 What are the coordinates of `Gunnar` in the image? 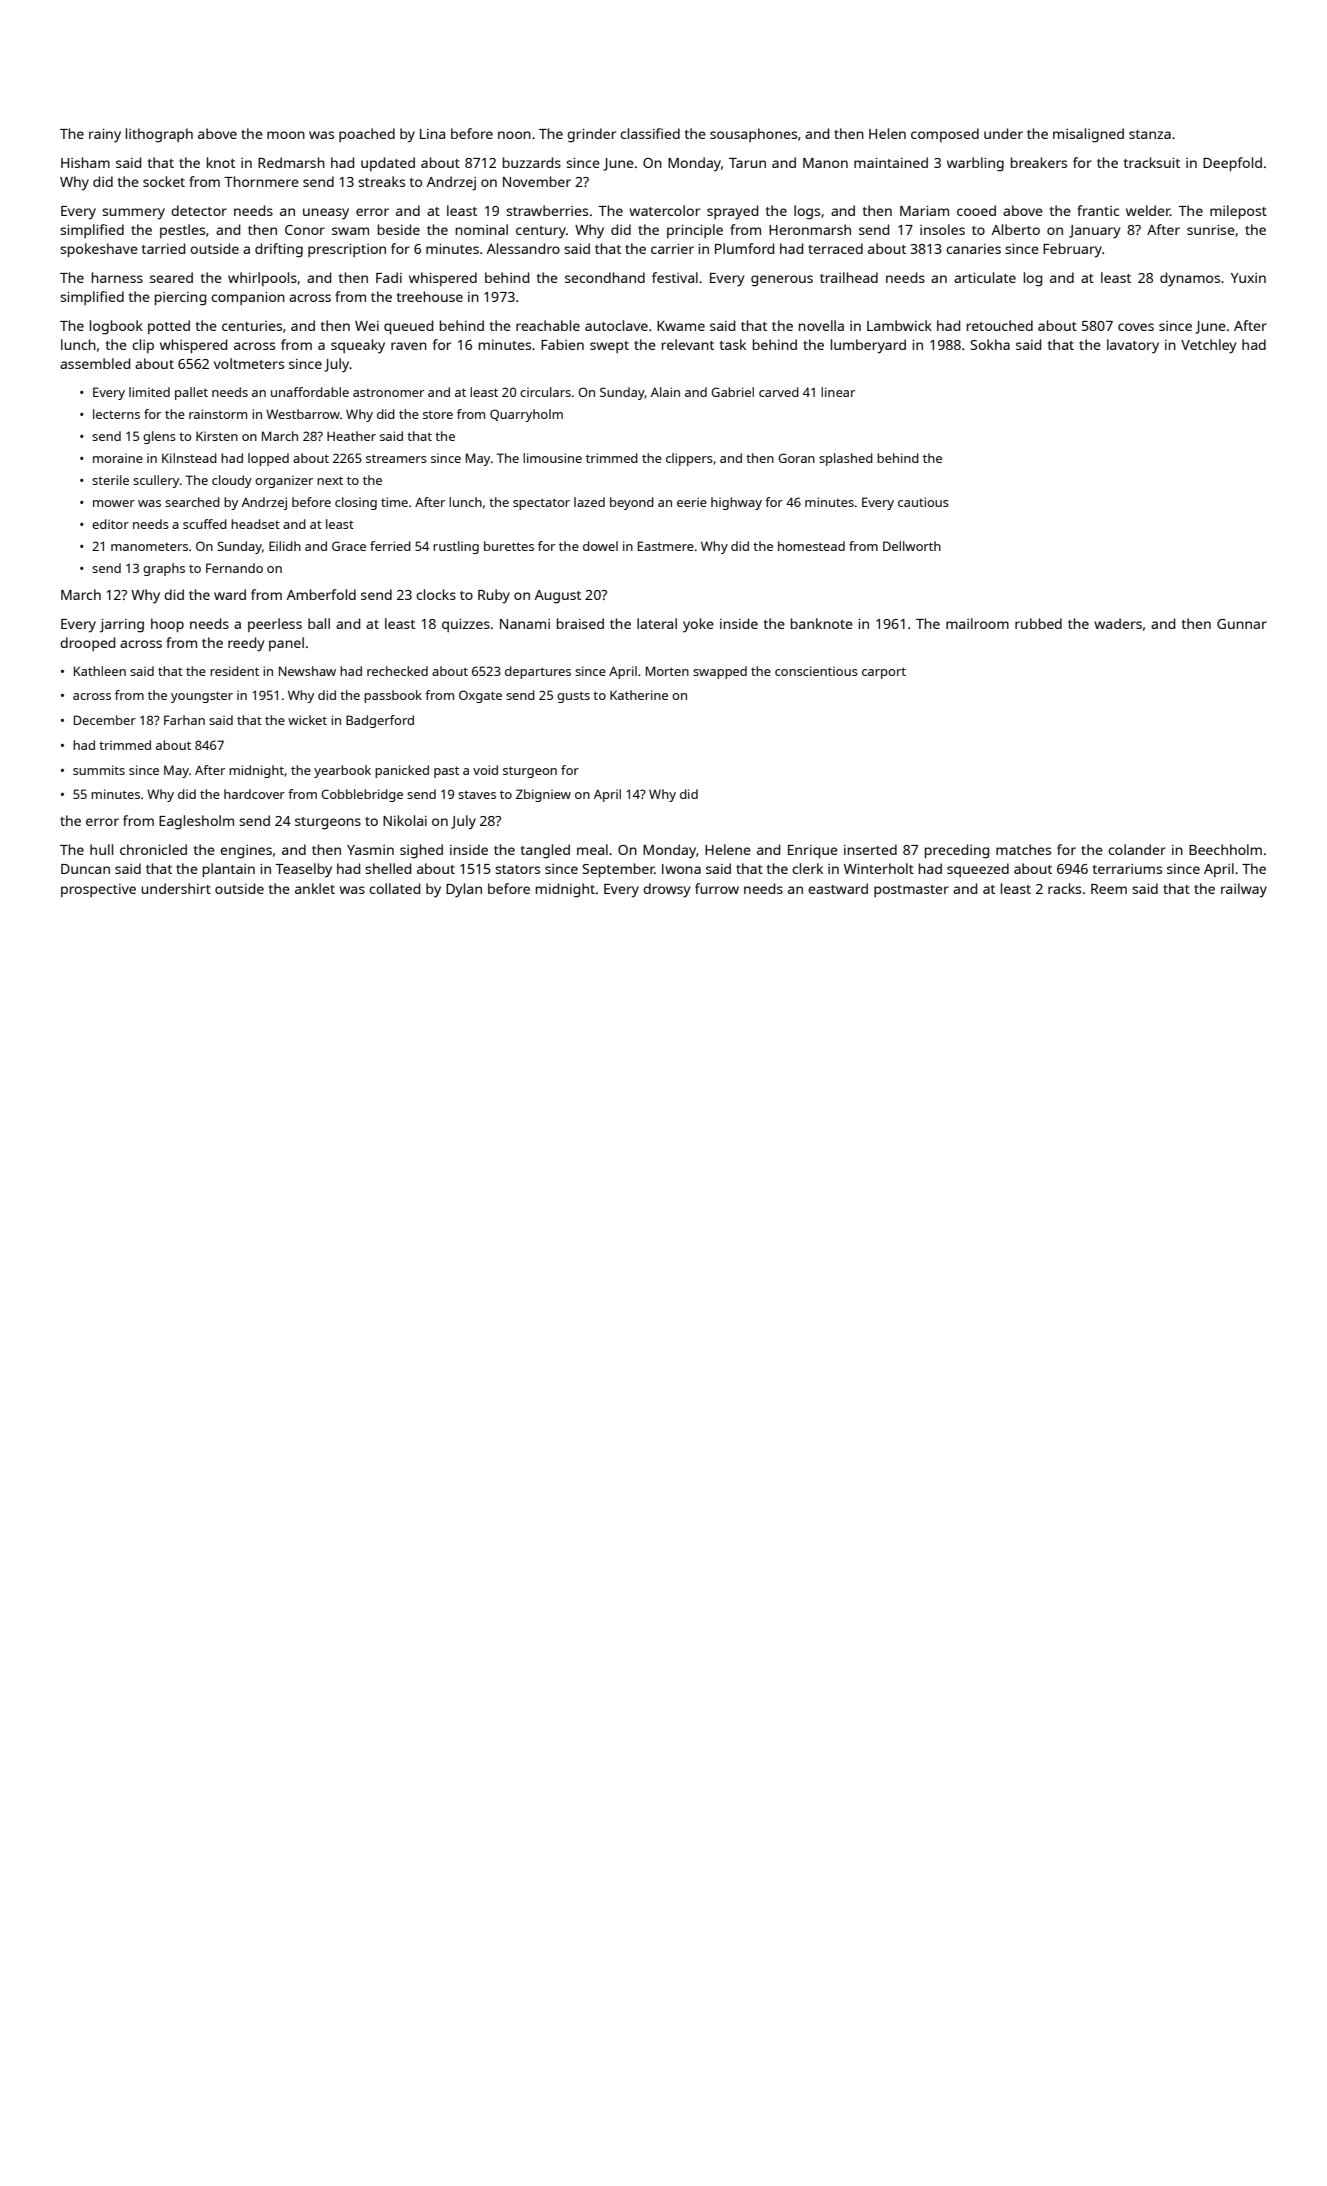 It's located at (1242, 624).
